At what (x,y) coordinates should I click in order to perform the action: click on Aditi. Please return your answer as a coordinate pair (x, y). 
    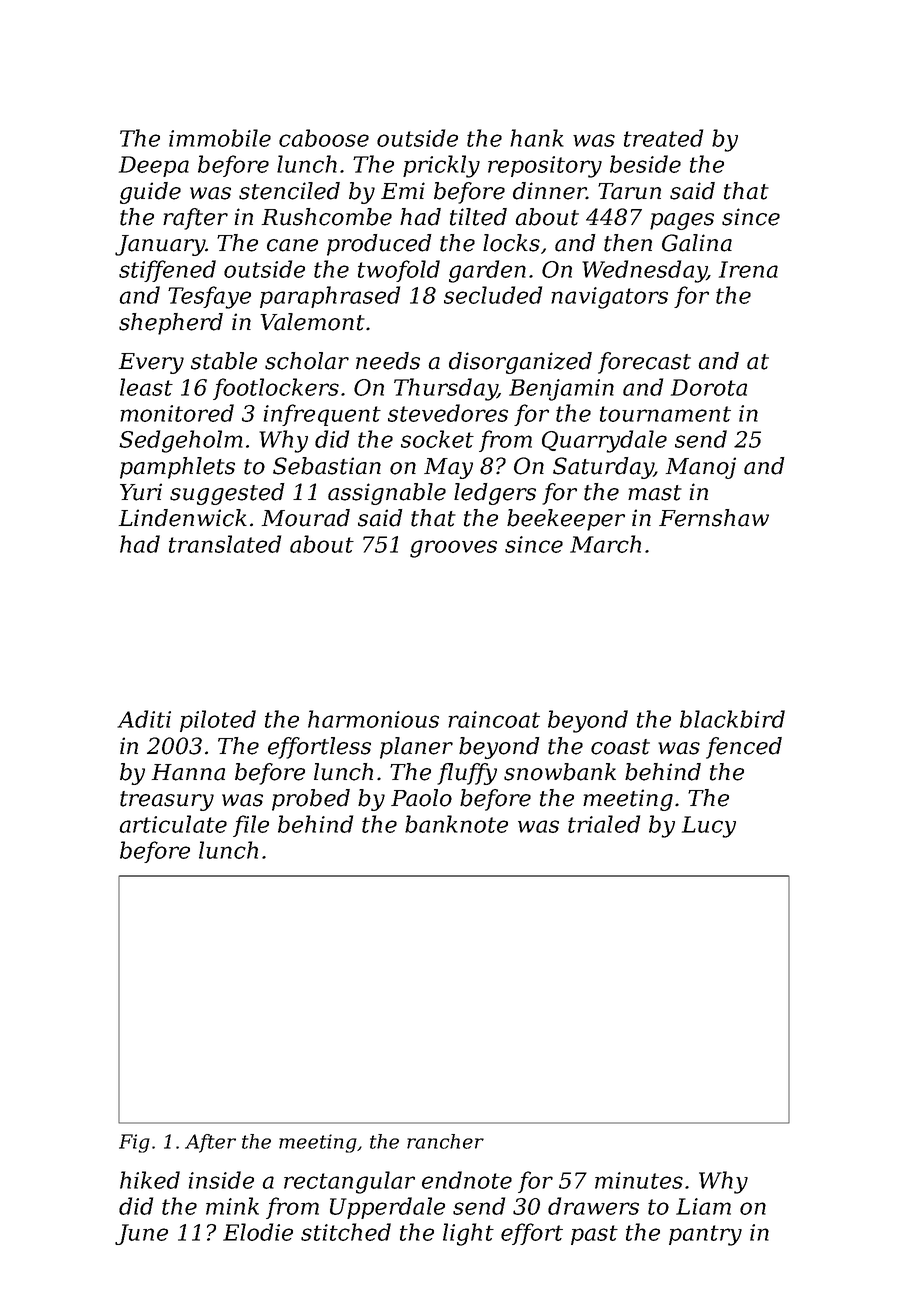
    Looking at the image, I should click on (144, 719).
